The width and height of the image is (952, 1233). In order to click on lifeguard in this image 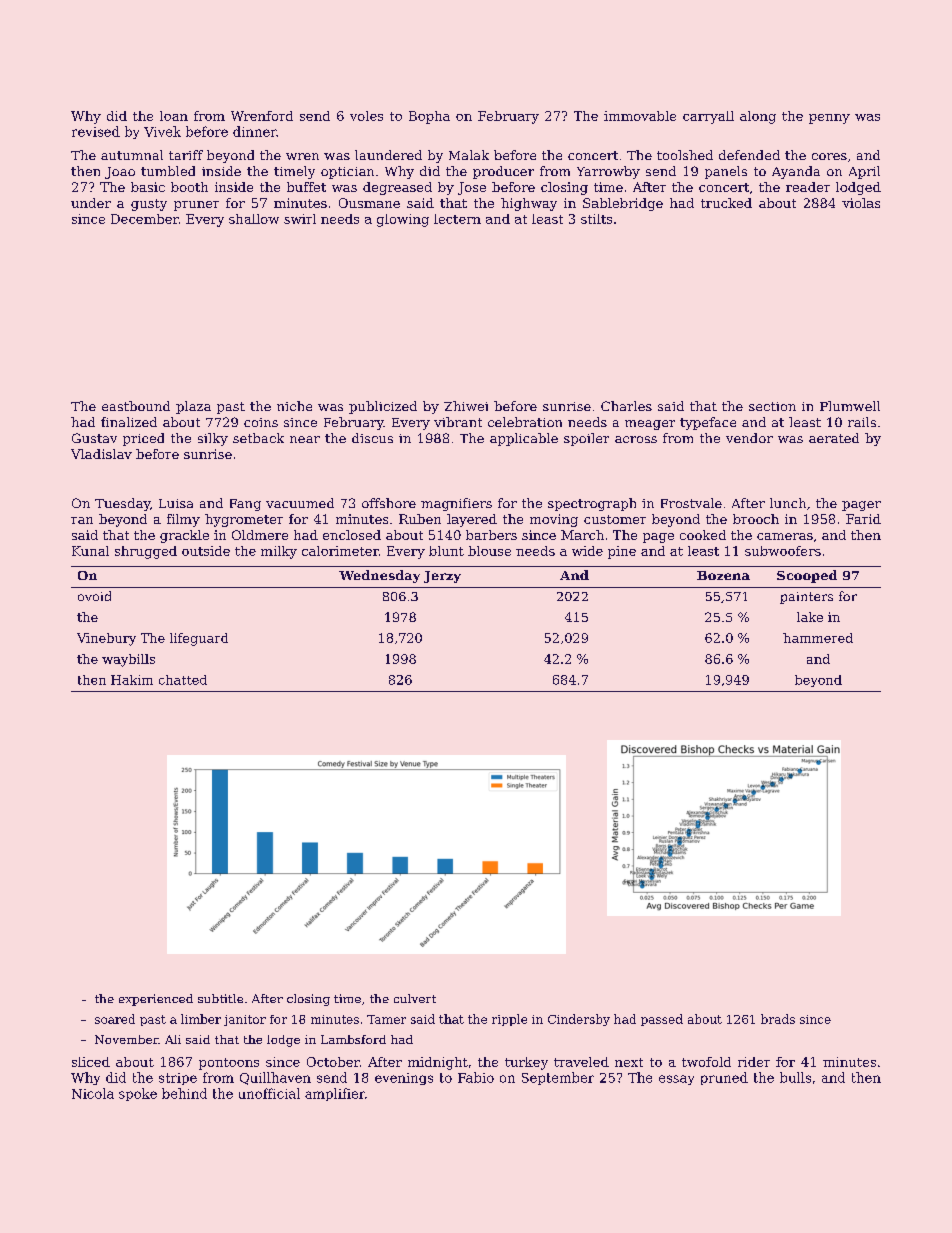, I will do `click(199, 639)`.
